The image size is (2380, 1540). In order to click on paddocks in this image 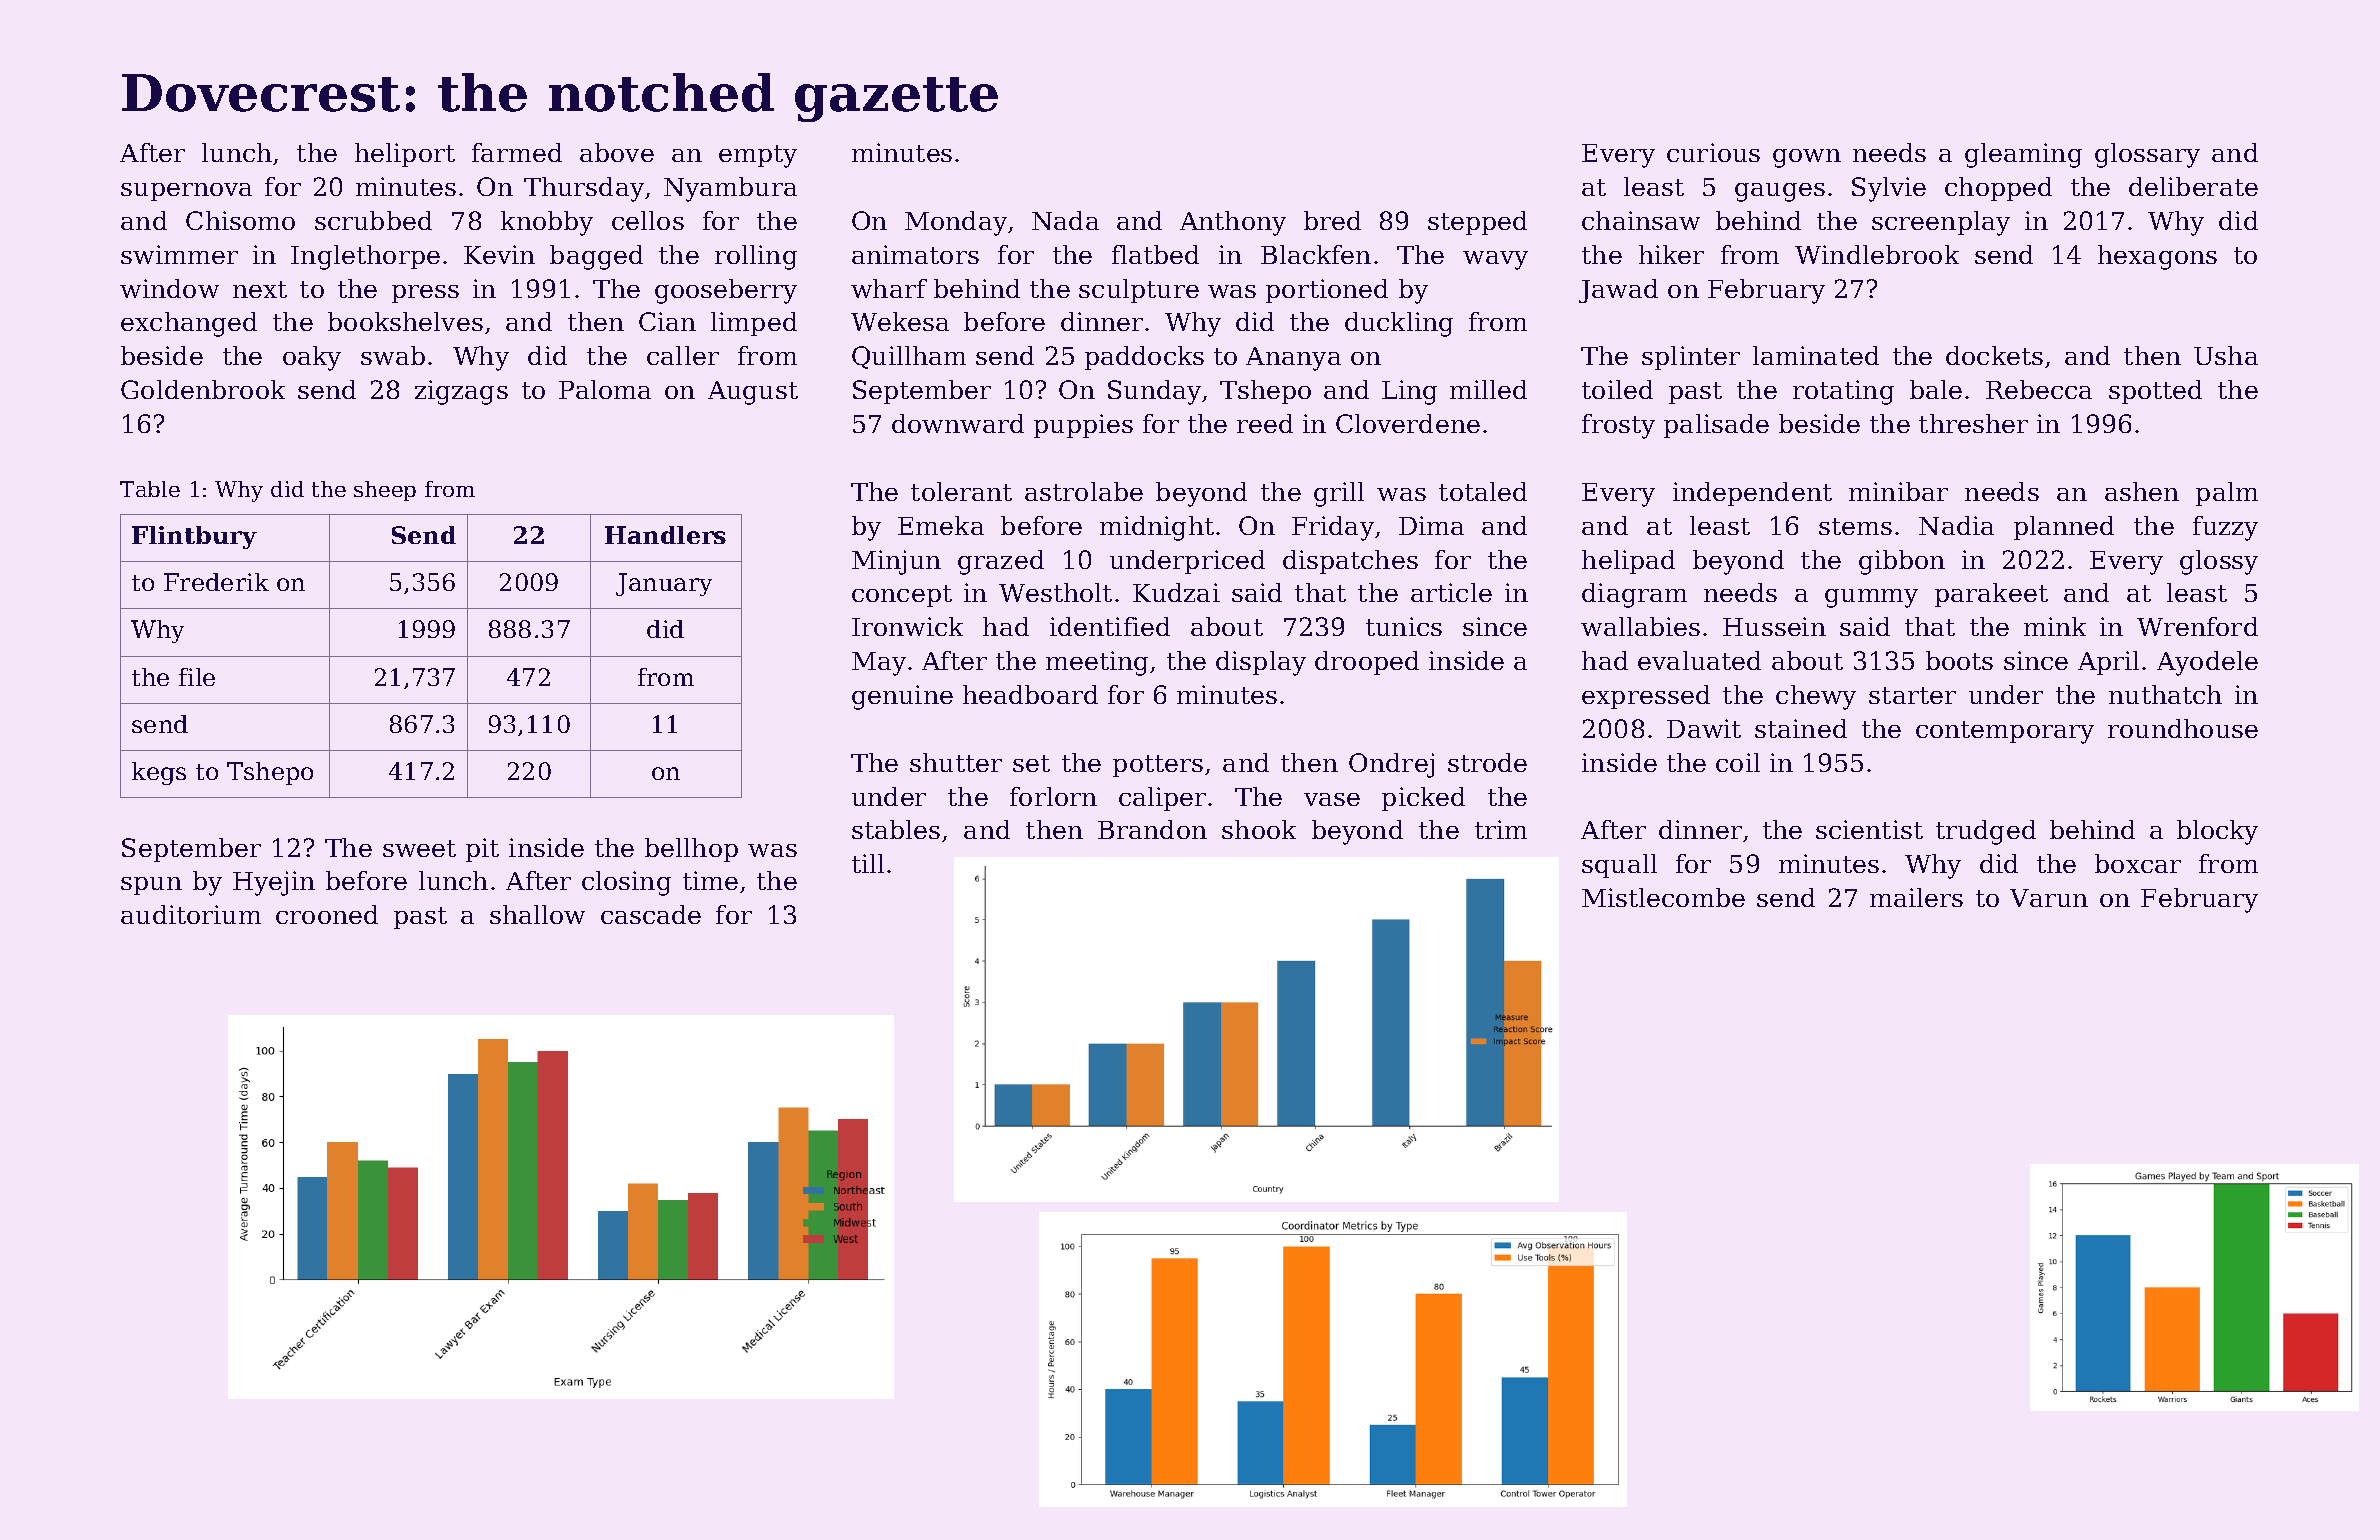, I will do `click(1144, 358)`.
